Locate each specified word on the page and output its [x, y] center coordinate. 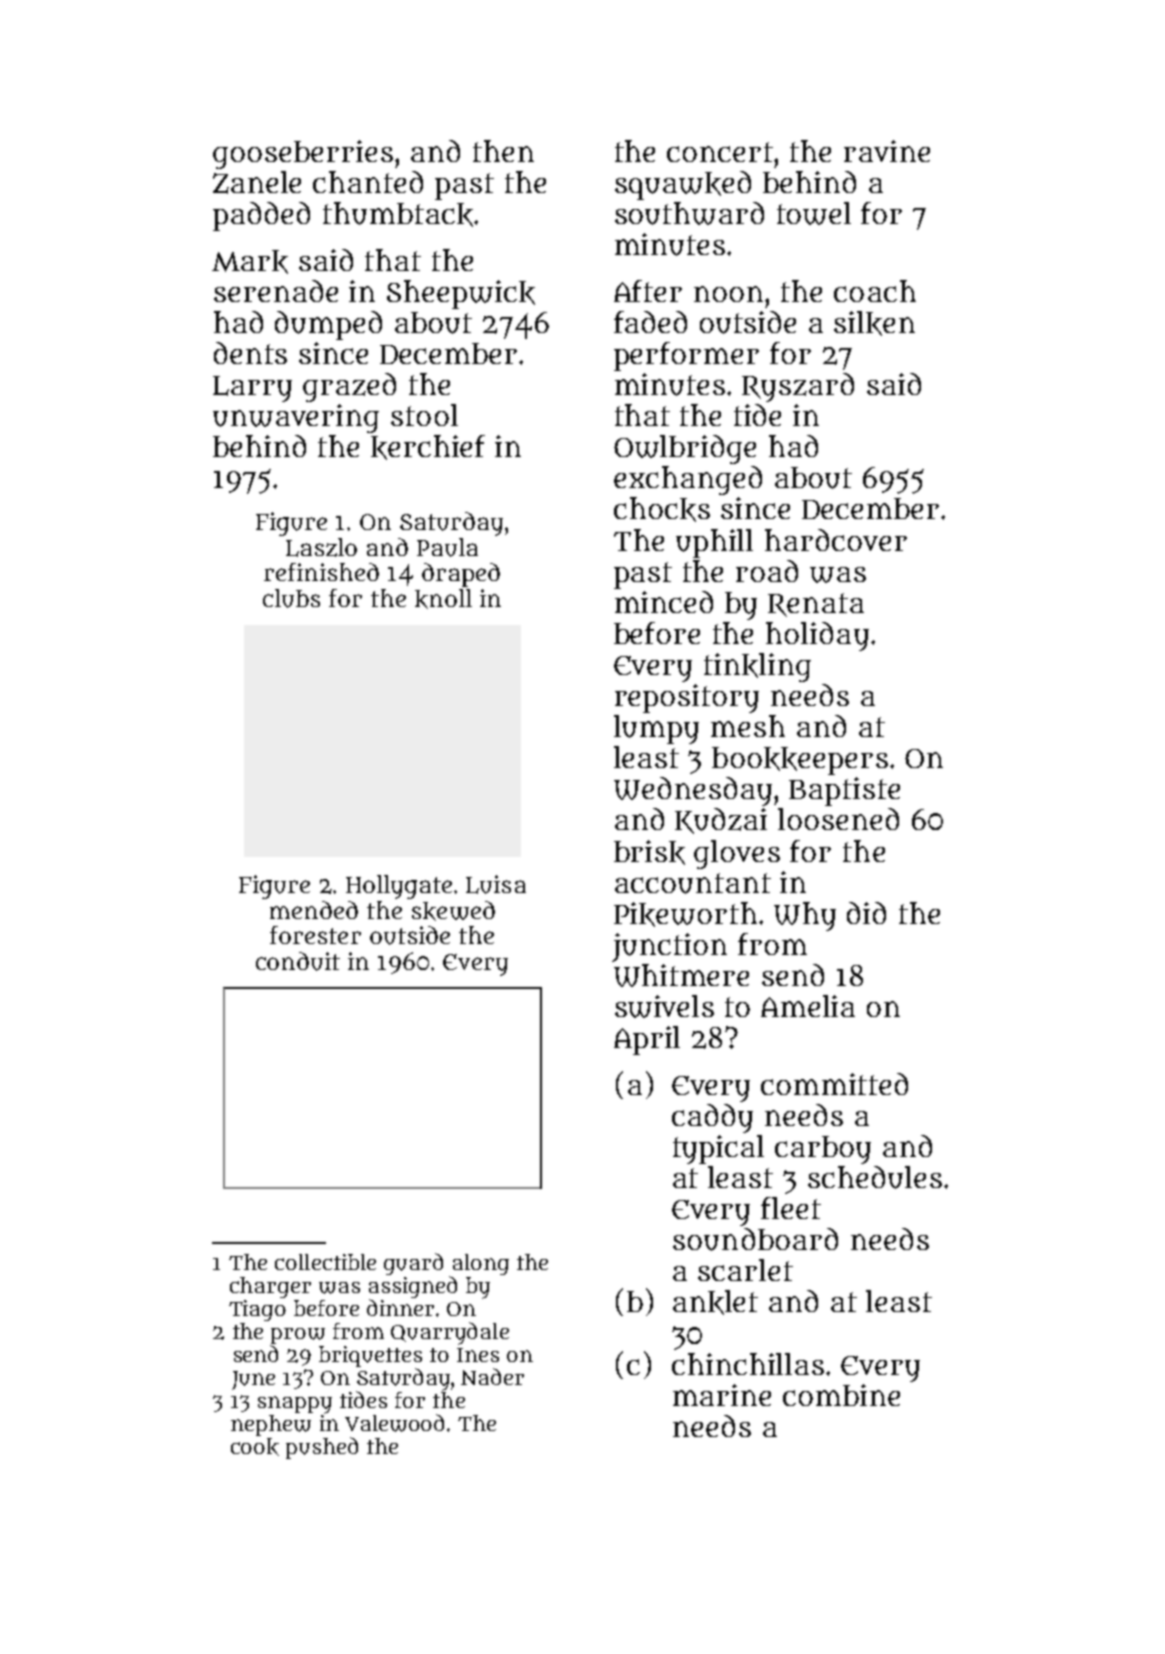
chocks [662, 509]
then [503, 151]
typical [718, 1149]
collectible [325, 1262]
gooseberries [303, 154]
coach [875, 291]
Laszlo [321, 547]
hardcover [836, 540]
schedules [875, 1177]
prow [298, 1336]
